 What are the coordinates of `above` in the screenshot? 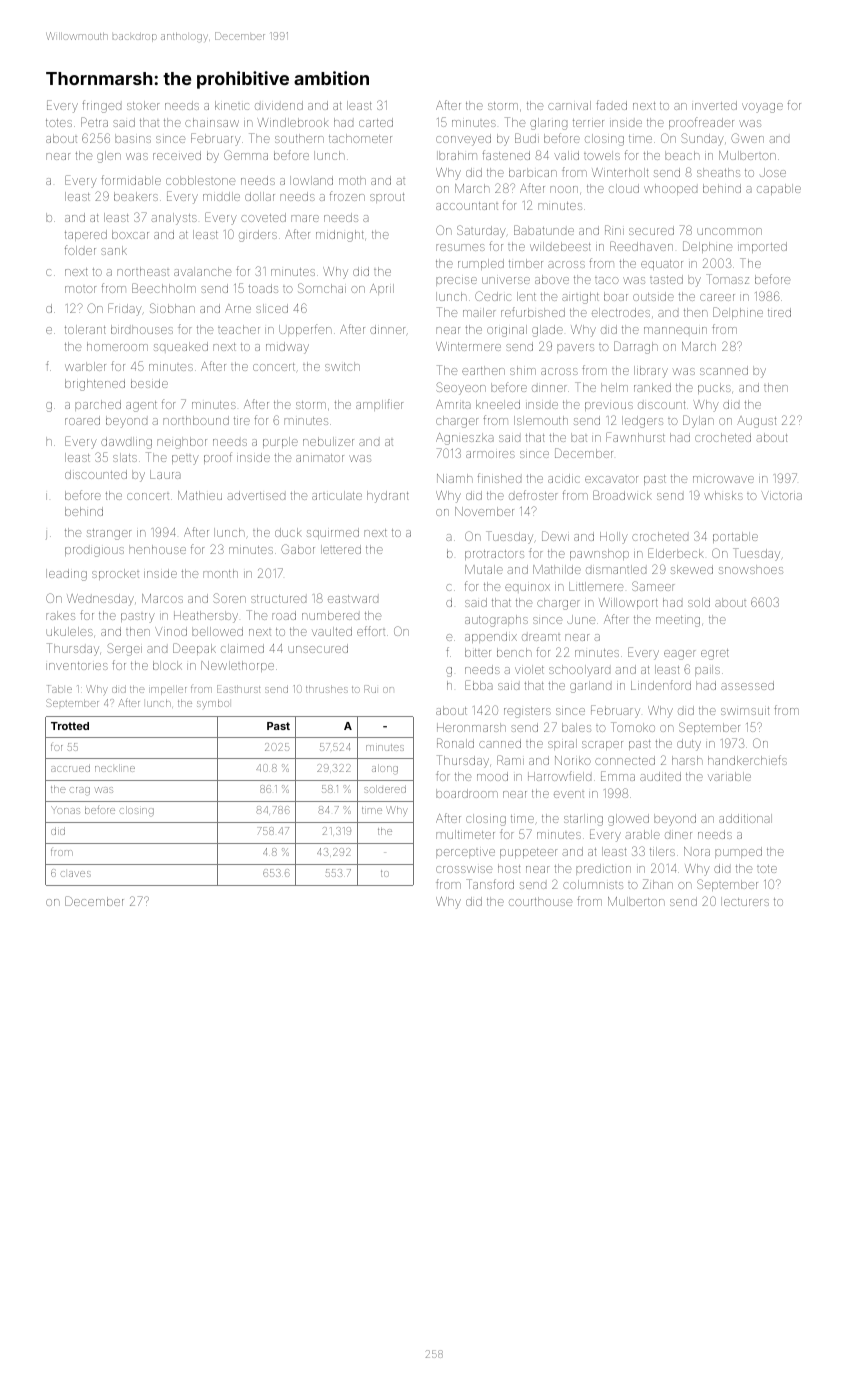 It's located at (552, 279).
